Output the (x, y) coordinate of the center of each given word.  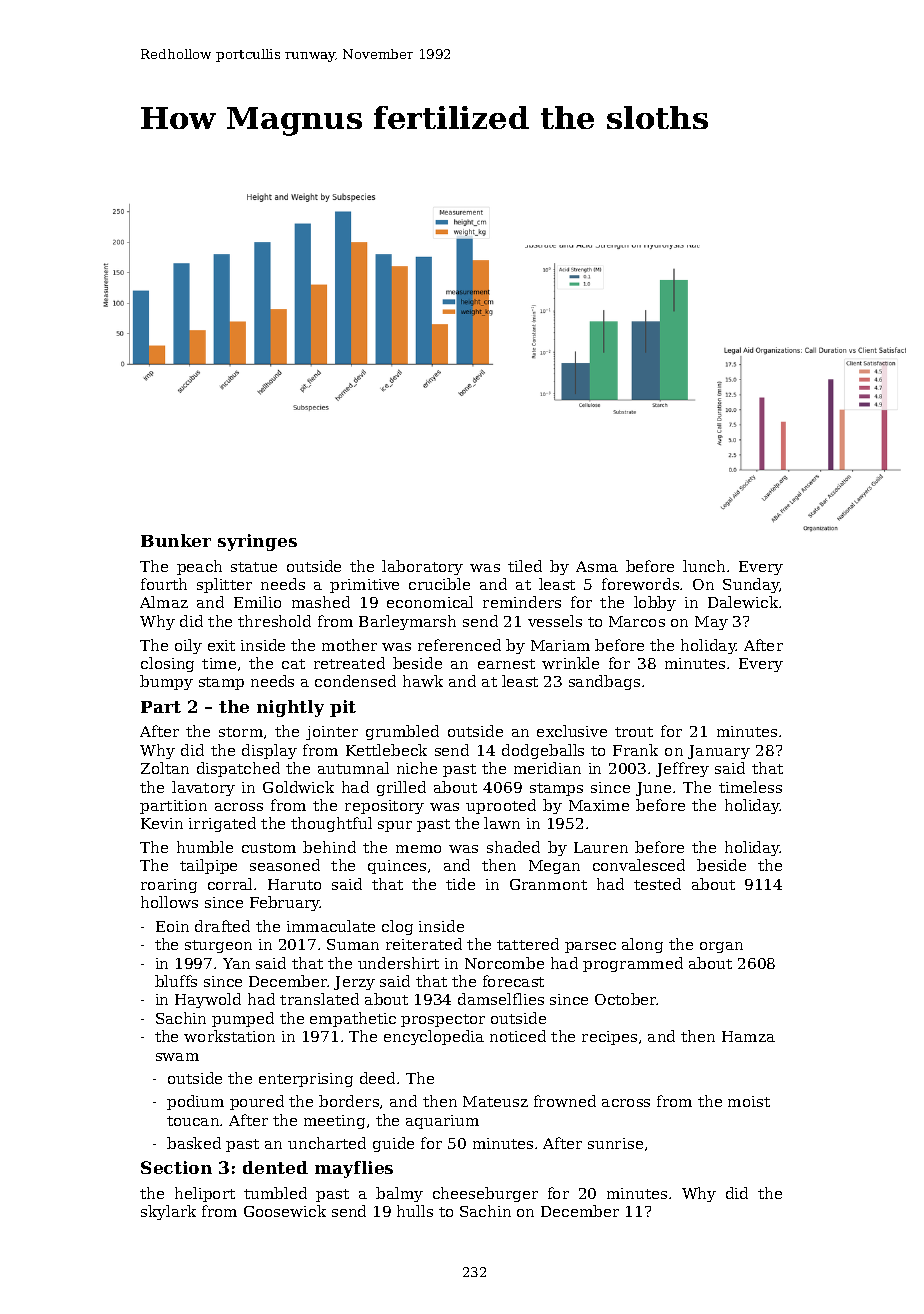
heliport (205, 1194)
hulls (415, 1211)
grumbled (402, 732)
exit (221, 645)
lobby (655, 603)
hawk (423, 681)
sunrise (615, 1143)
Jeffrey (682, 769)
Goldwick (298, 787)
